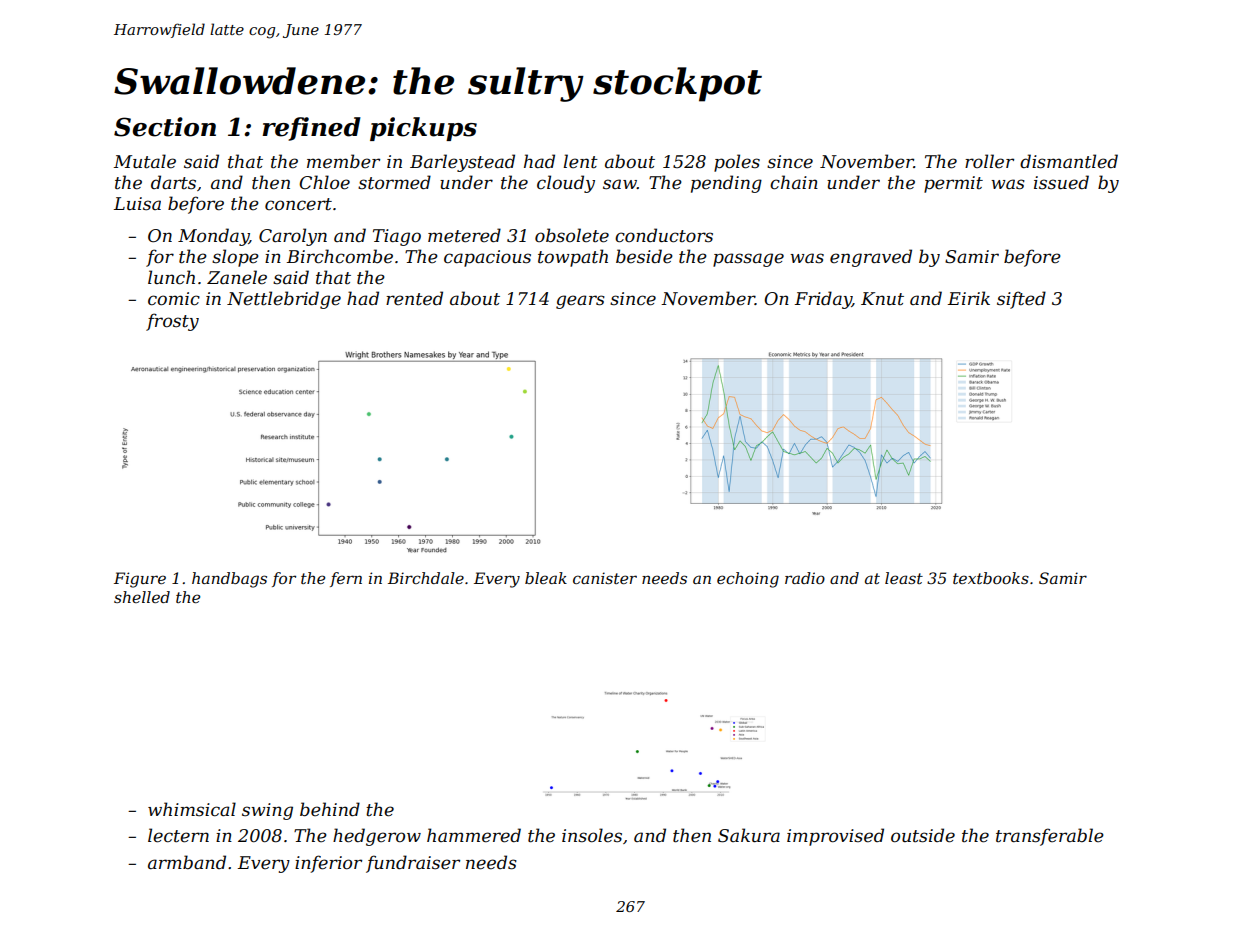 The height and width of the screenshot is (952, 1233). I want to click on member, so click(343, 161).
